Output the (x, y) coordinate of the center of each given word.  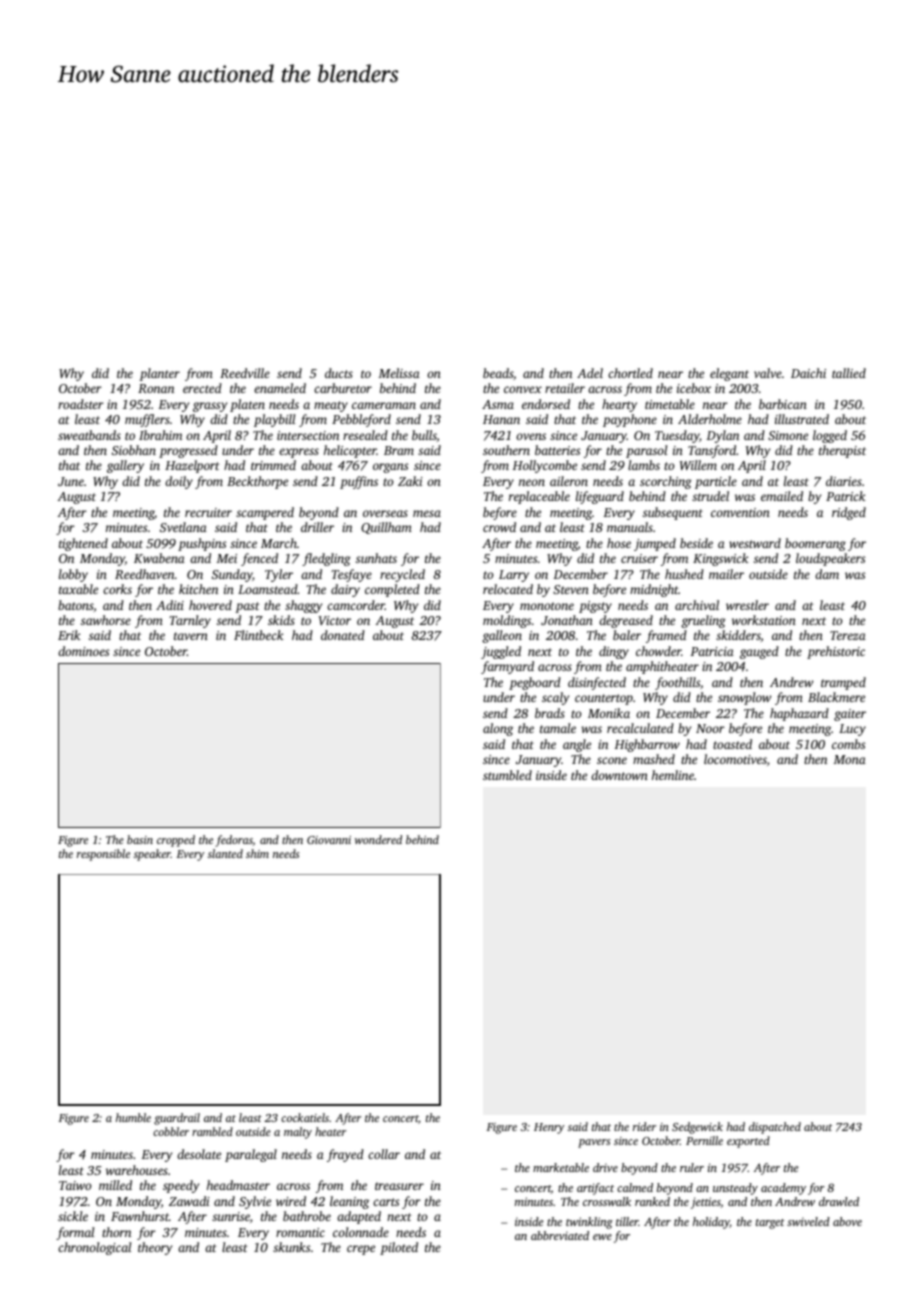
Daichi (808, 373)
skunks (291, 1247)
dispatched (775, 1128)
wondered (378, 839)
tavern (191, 636)
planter (159, 374)
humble (133, 1117)
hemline (673, 775)
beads (498, 373)
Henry (549, 1128)
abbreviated (560, 1235)
